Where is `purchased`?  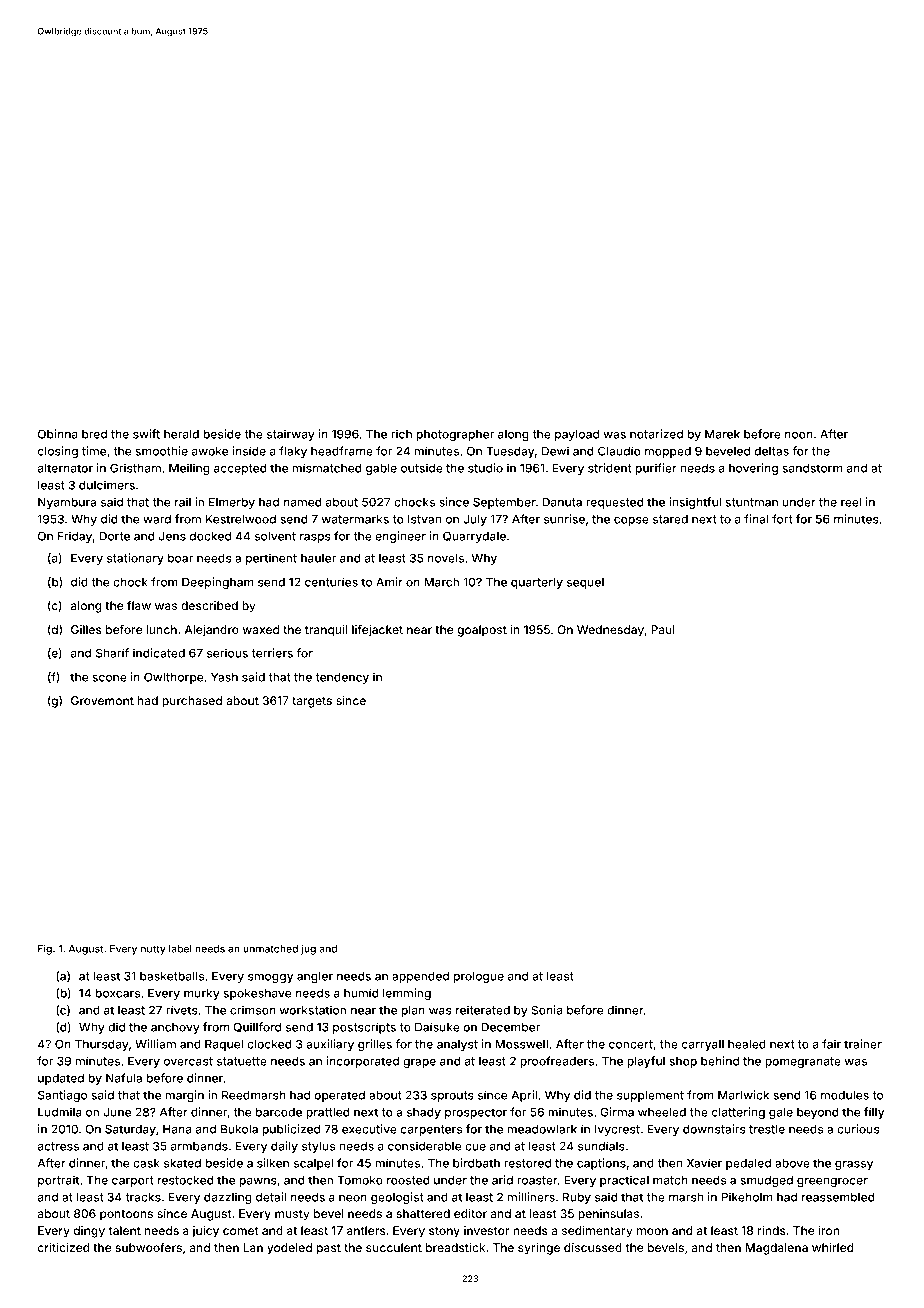 purchased is located at coordinates (192, 702).
